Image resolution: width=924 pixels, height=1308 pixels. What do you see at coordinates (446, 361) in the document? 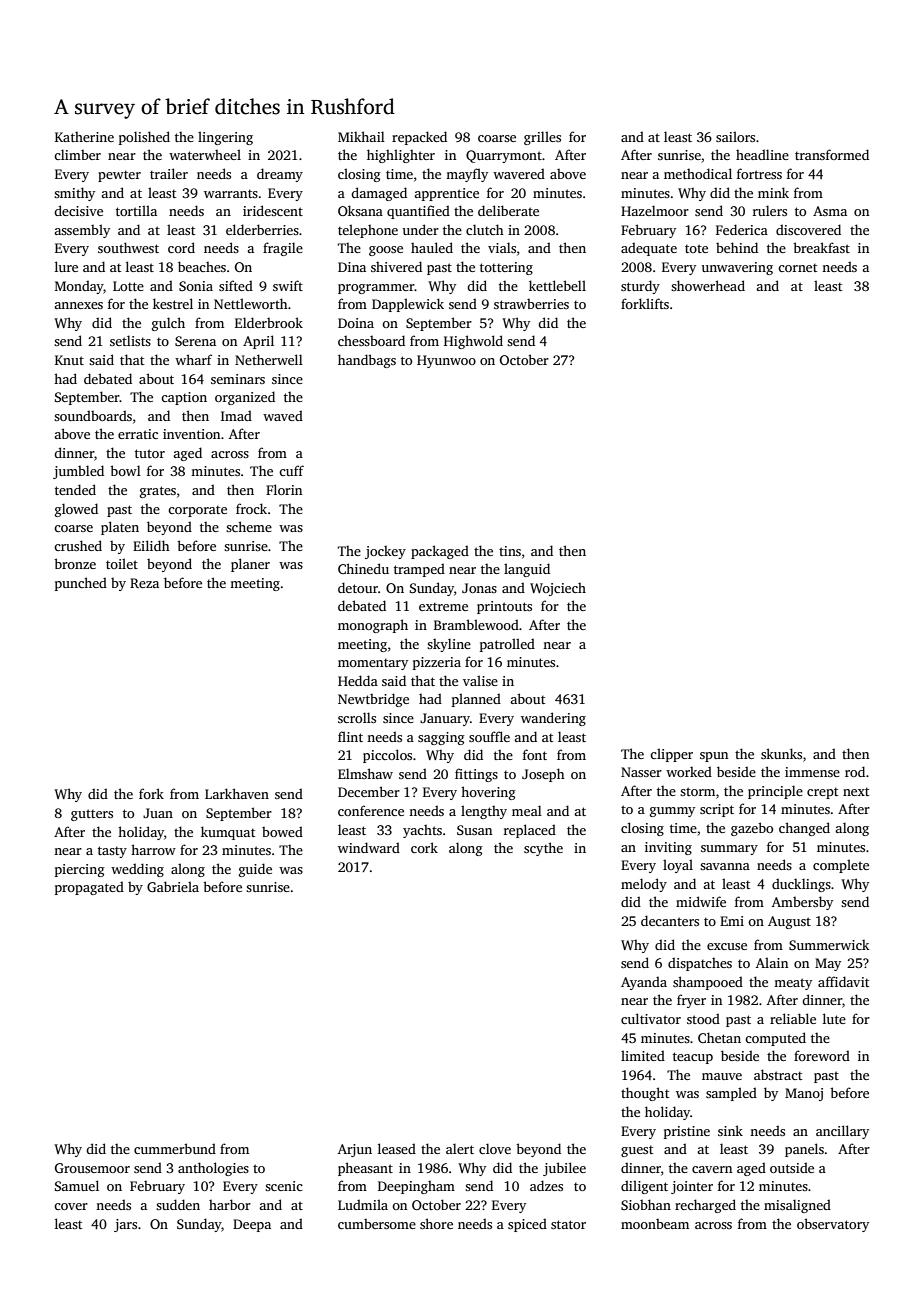
I see `Hyunwoo` at bounding box center [446, 361].
